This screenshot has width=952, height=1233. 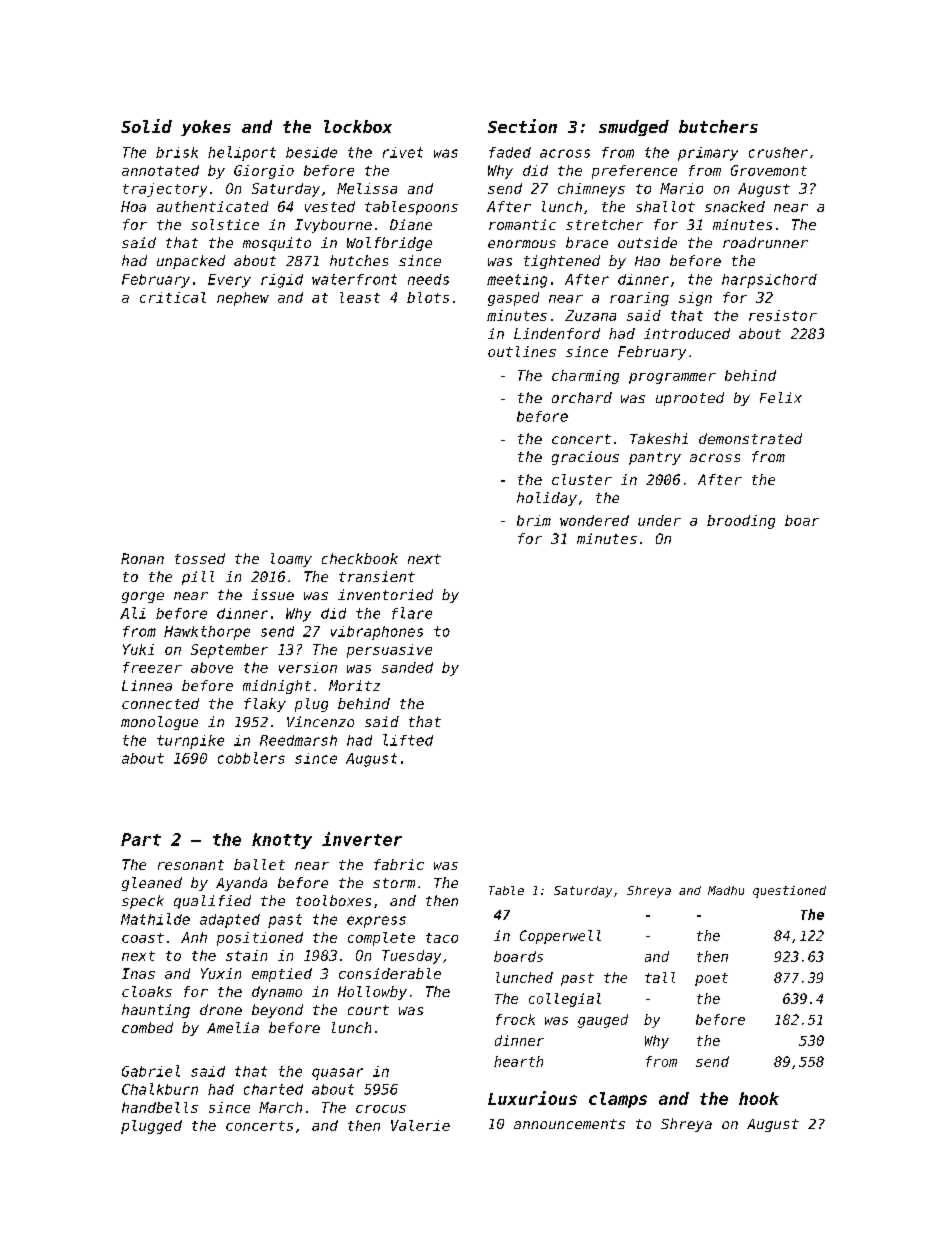 I want to click on Felix, so click(x=781, y=397).
